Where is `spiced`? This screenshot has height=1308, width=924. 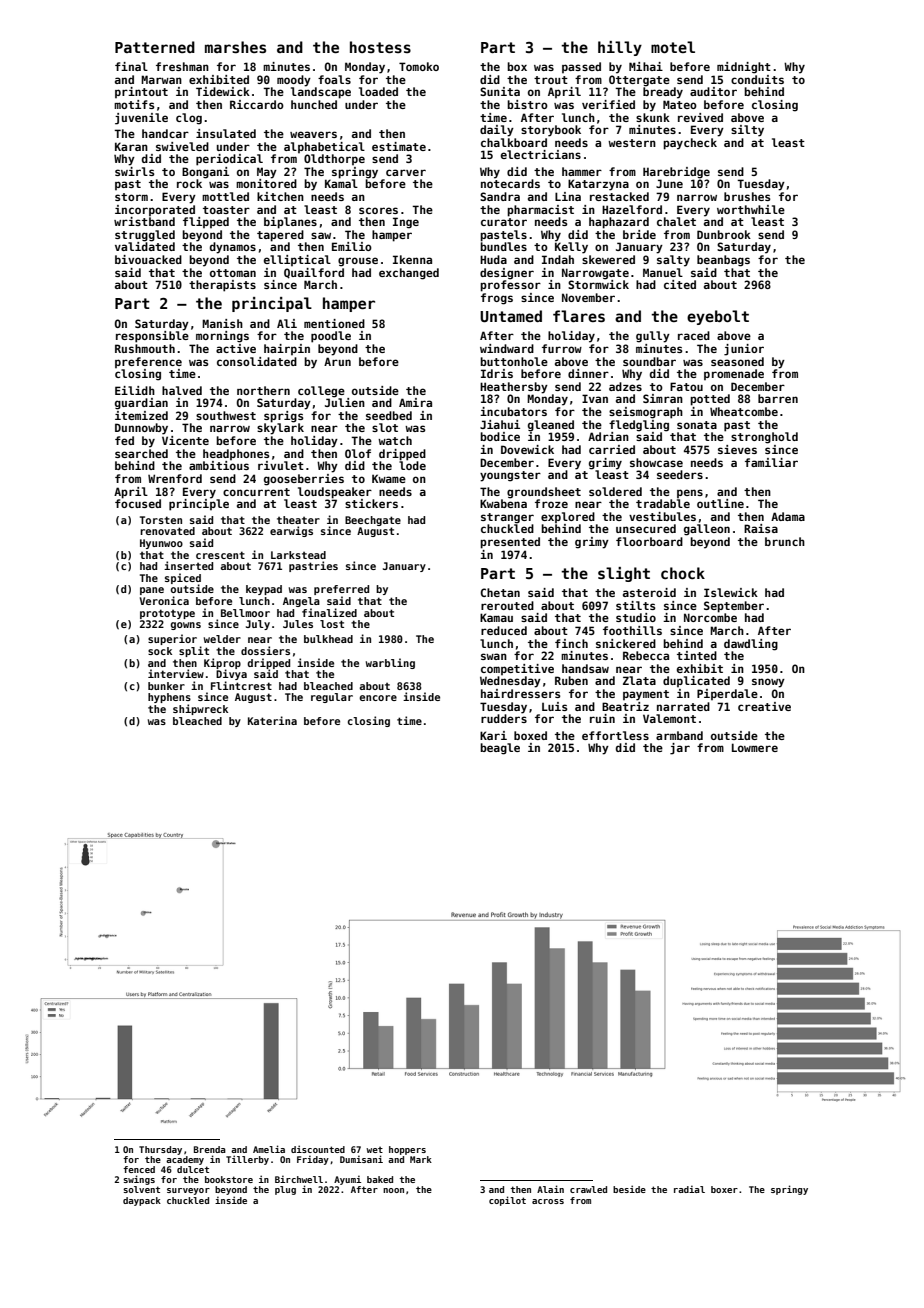
spiced is located at coordinates (183, 578).
